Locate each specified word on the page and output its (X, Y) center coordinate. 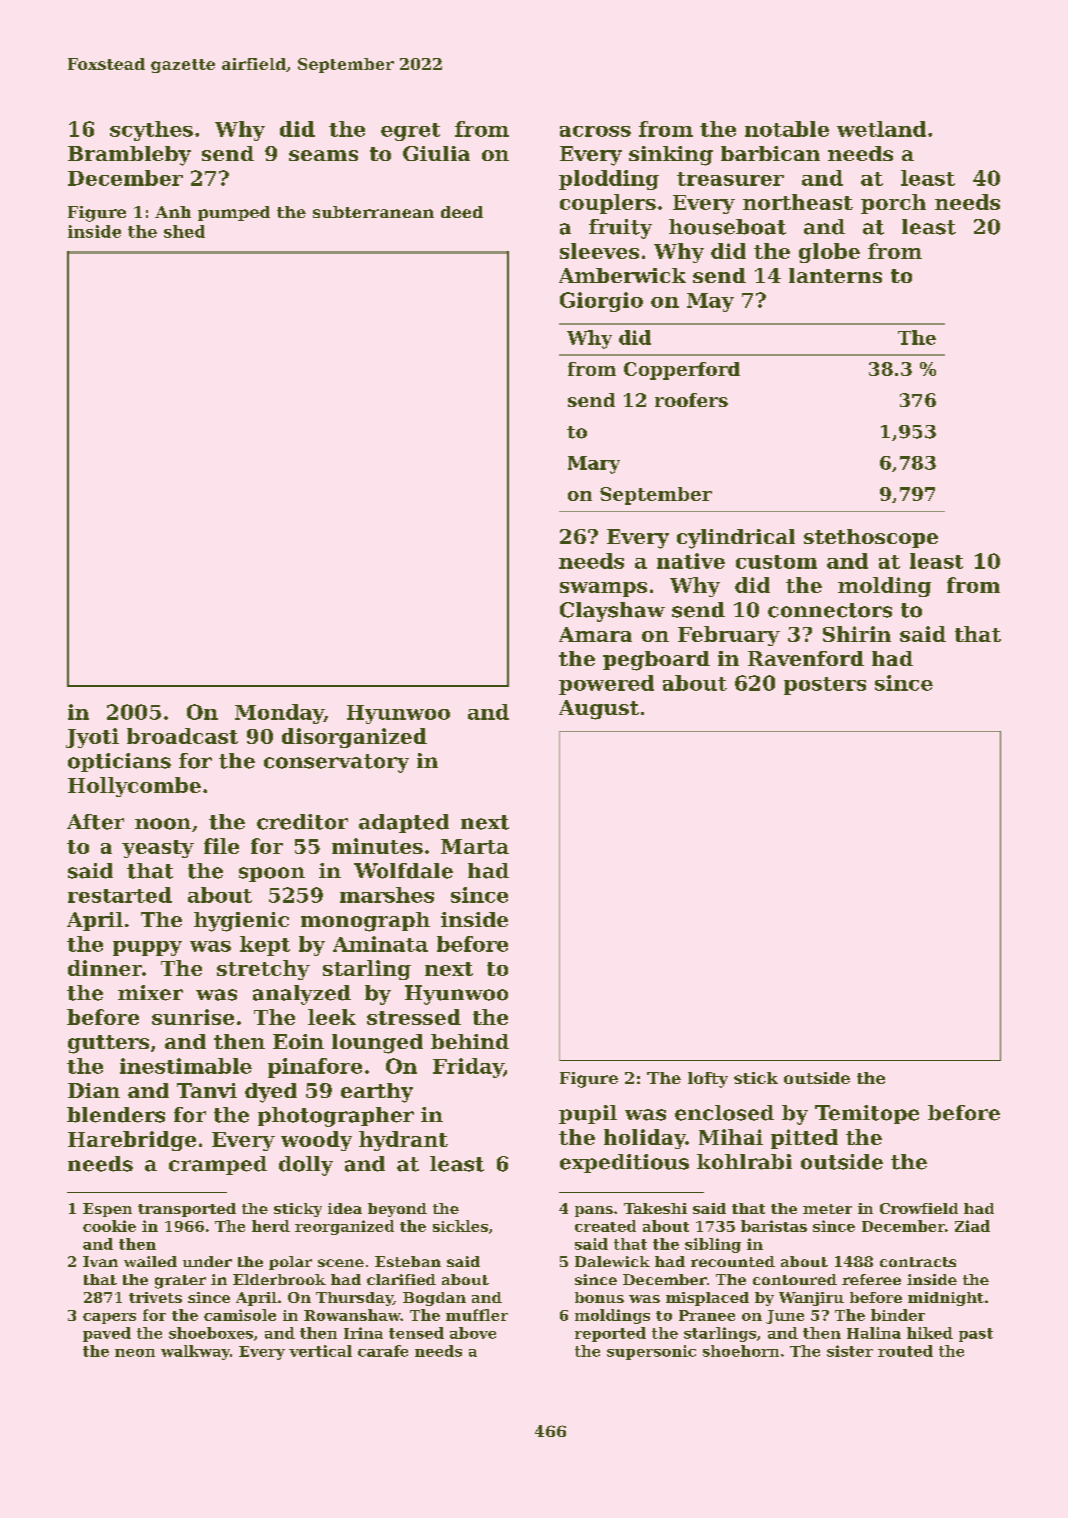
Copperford (682, 371)
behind (470, 1041)
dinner (105, 968)
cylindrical (736, 539)
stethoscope (871, 538)
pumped (234, 213)
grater (180, 1282)
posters (825, 686)
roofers (691, 400)
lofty (708, 1080)
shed (184, 231)
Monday (279, 714)
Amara (595, 634)
